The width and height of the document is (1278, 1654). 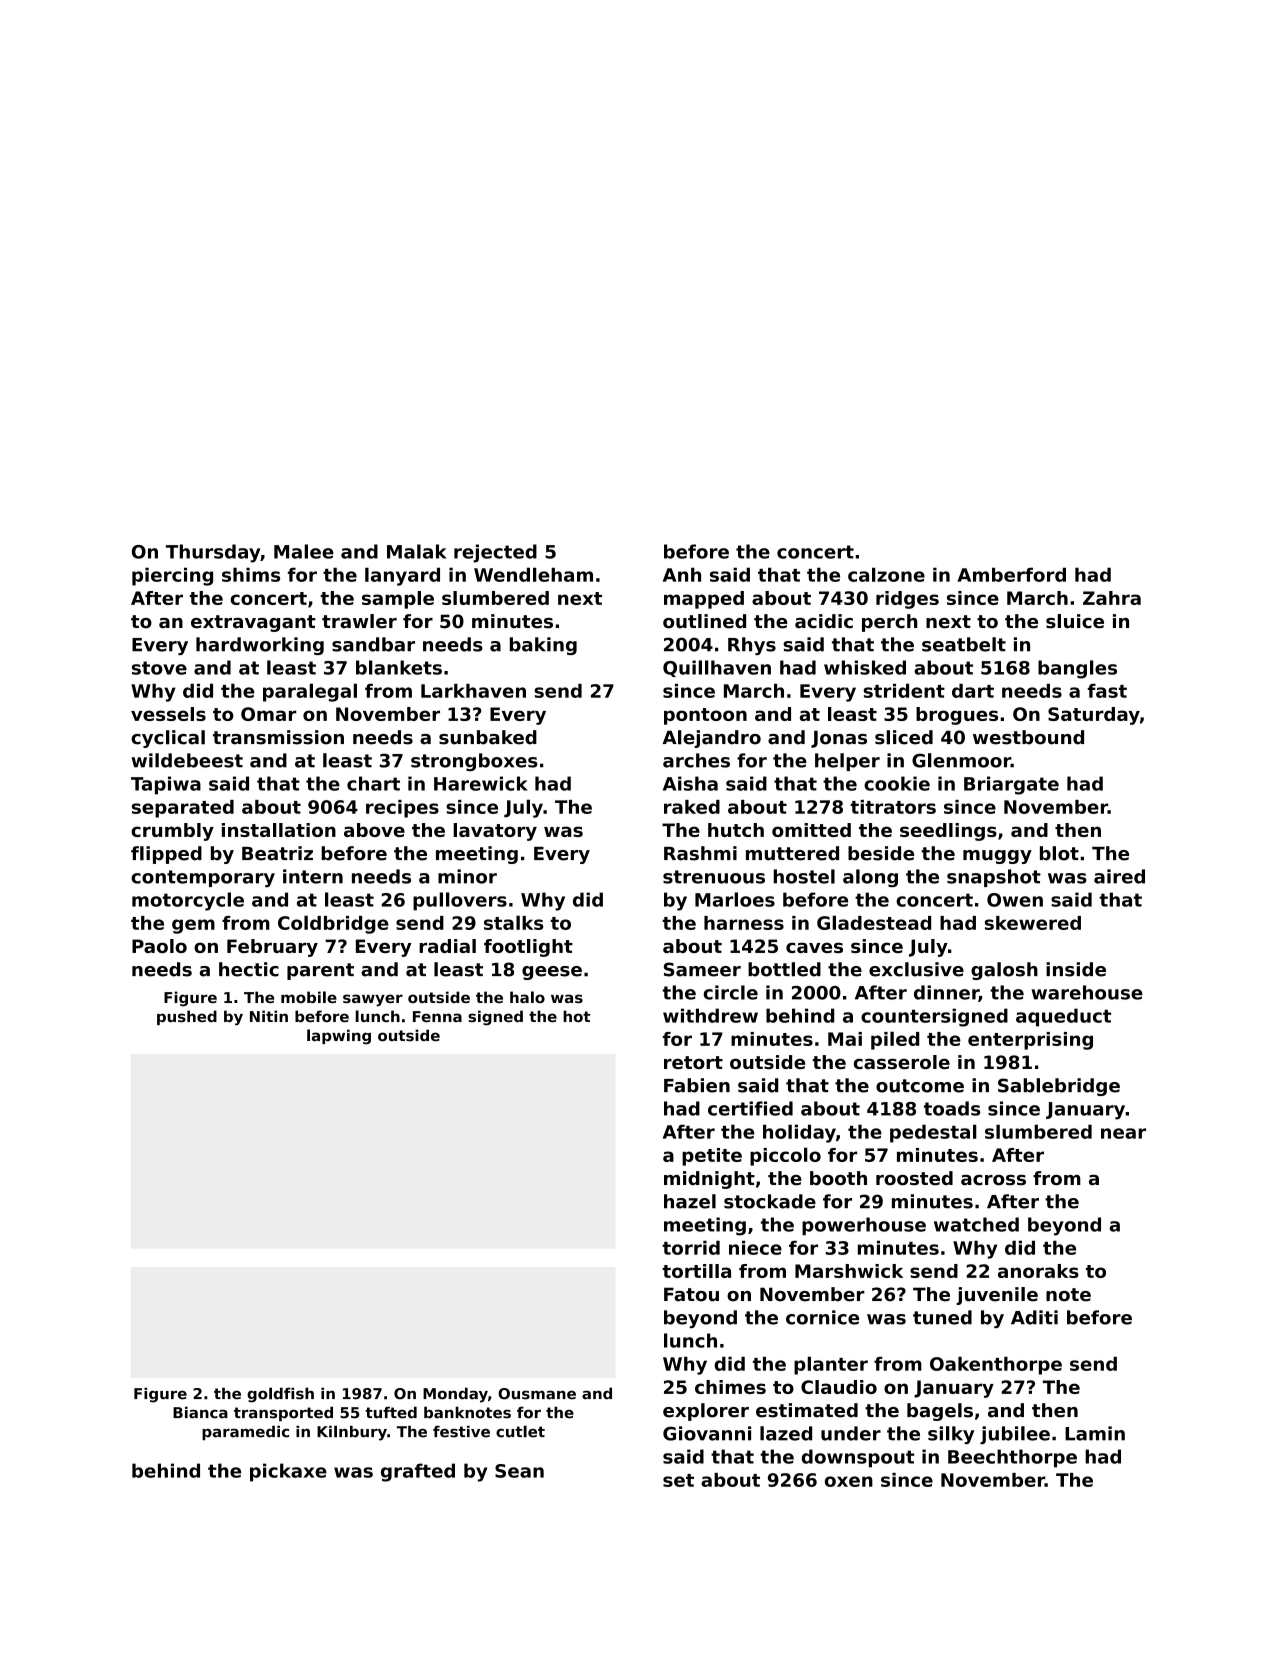 I want to click on aired, so click(x=1119, y=876).
